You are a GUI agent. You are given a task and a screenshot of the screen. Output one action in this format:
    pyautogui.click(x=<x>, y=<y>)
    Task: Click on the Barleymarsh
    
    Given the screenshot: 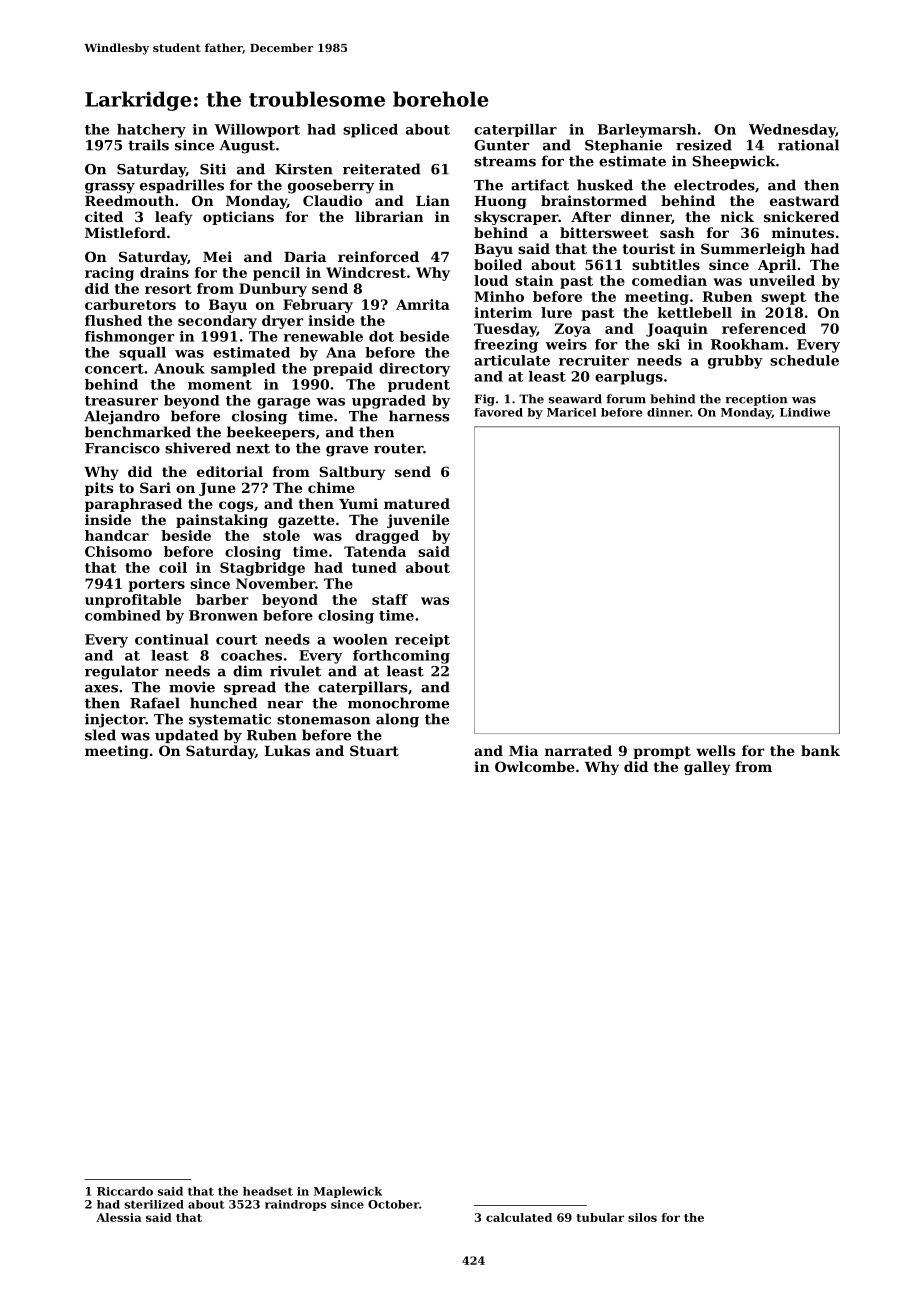 What is the action you would take?
    pyautogui.click(x=647, y=131)
